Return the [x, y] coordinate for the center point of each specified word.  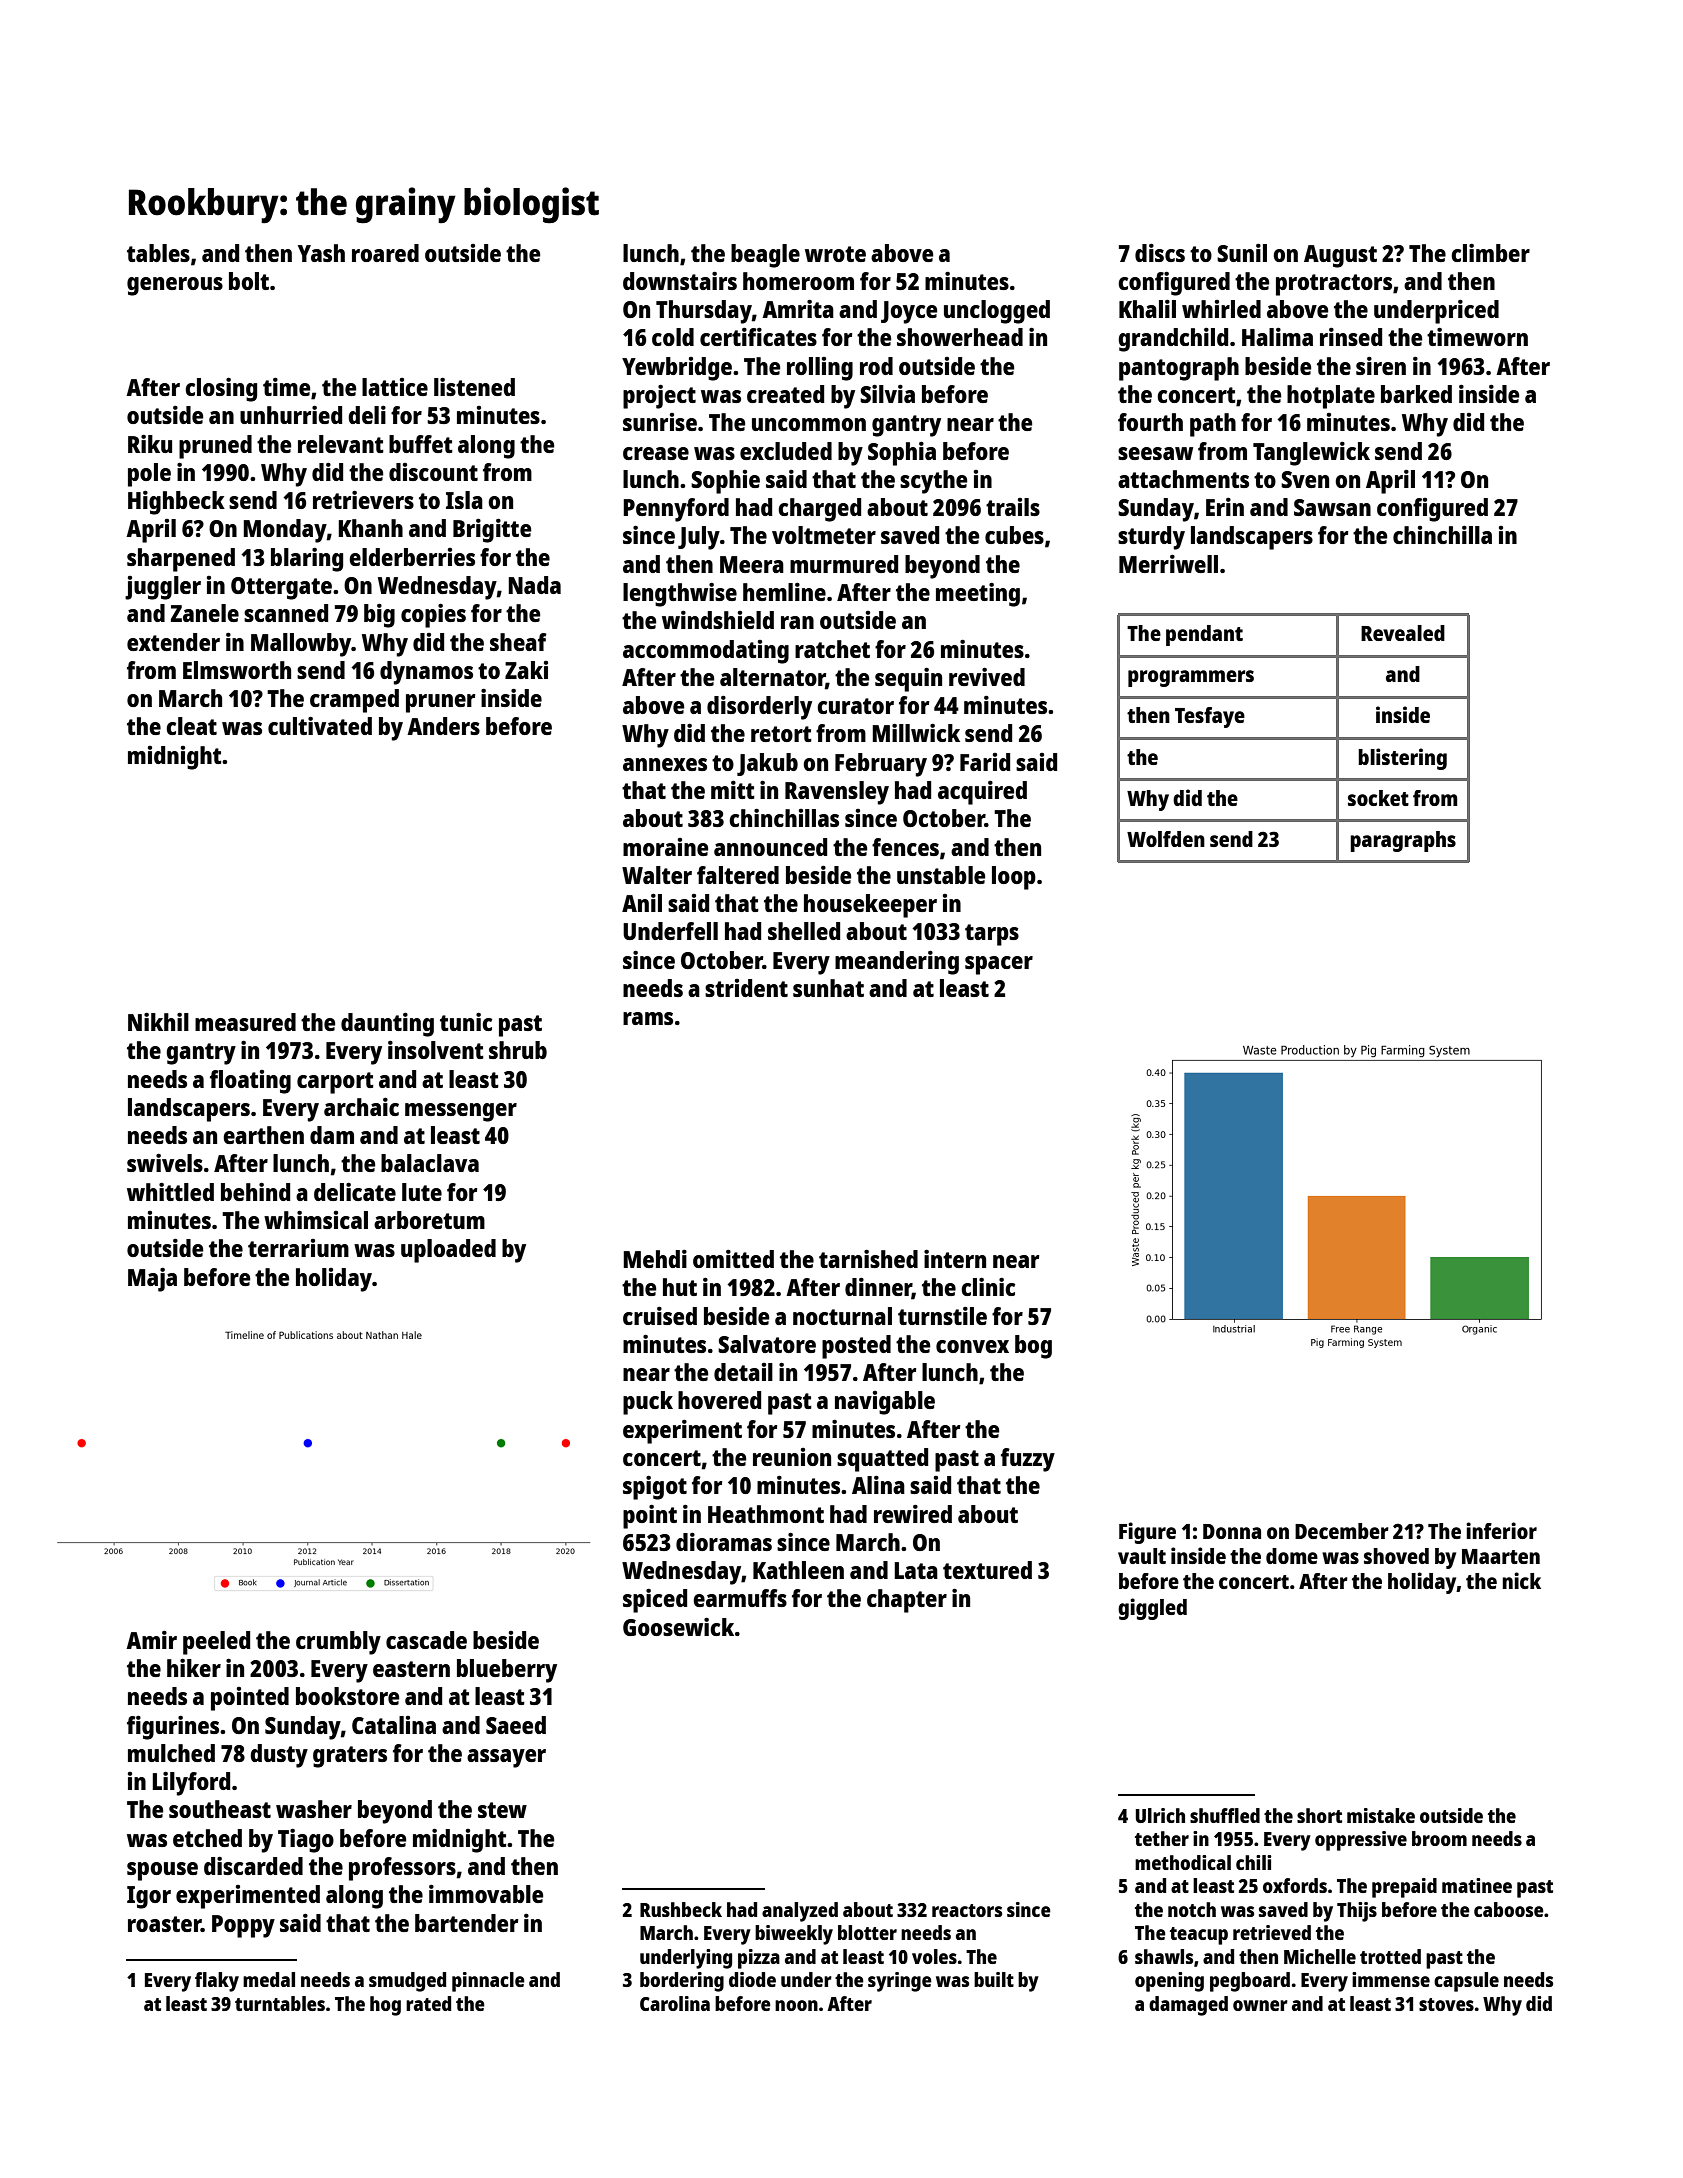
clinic [988, 1286]
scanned [286, 613]
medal [269, 1979]
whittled [170, 1191]
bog [1033, 1347]
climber [1490, 252]
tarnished [868, 1258]
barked [1416, 394]
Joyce [909, 312]
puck [648, 1403]
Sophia [902, 453]
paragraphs [1403, 841]
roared [385, 253]
